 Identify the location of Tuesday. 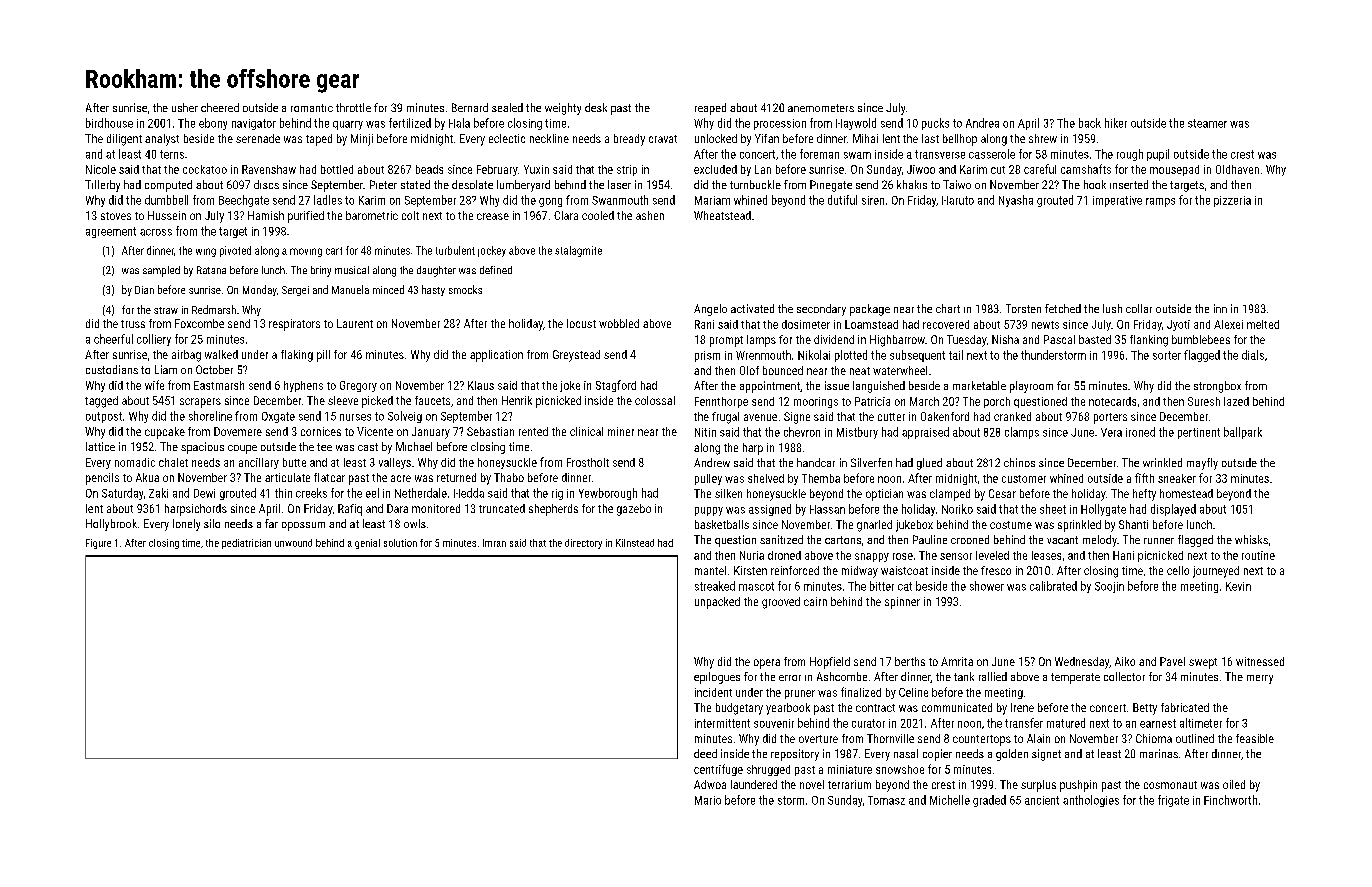
(966, 341).
